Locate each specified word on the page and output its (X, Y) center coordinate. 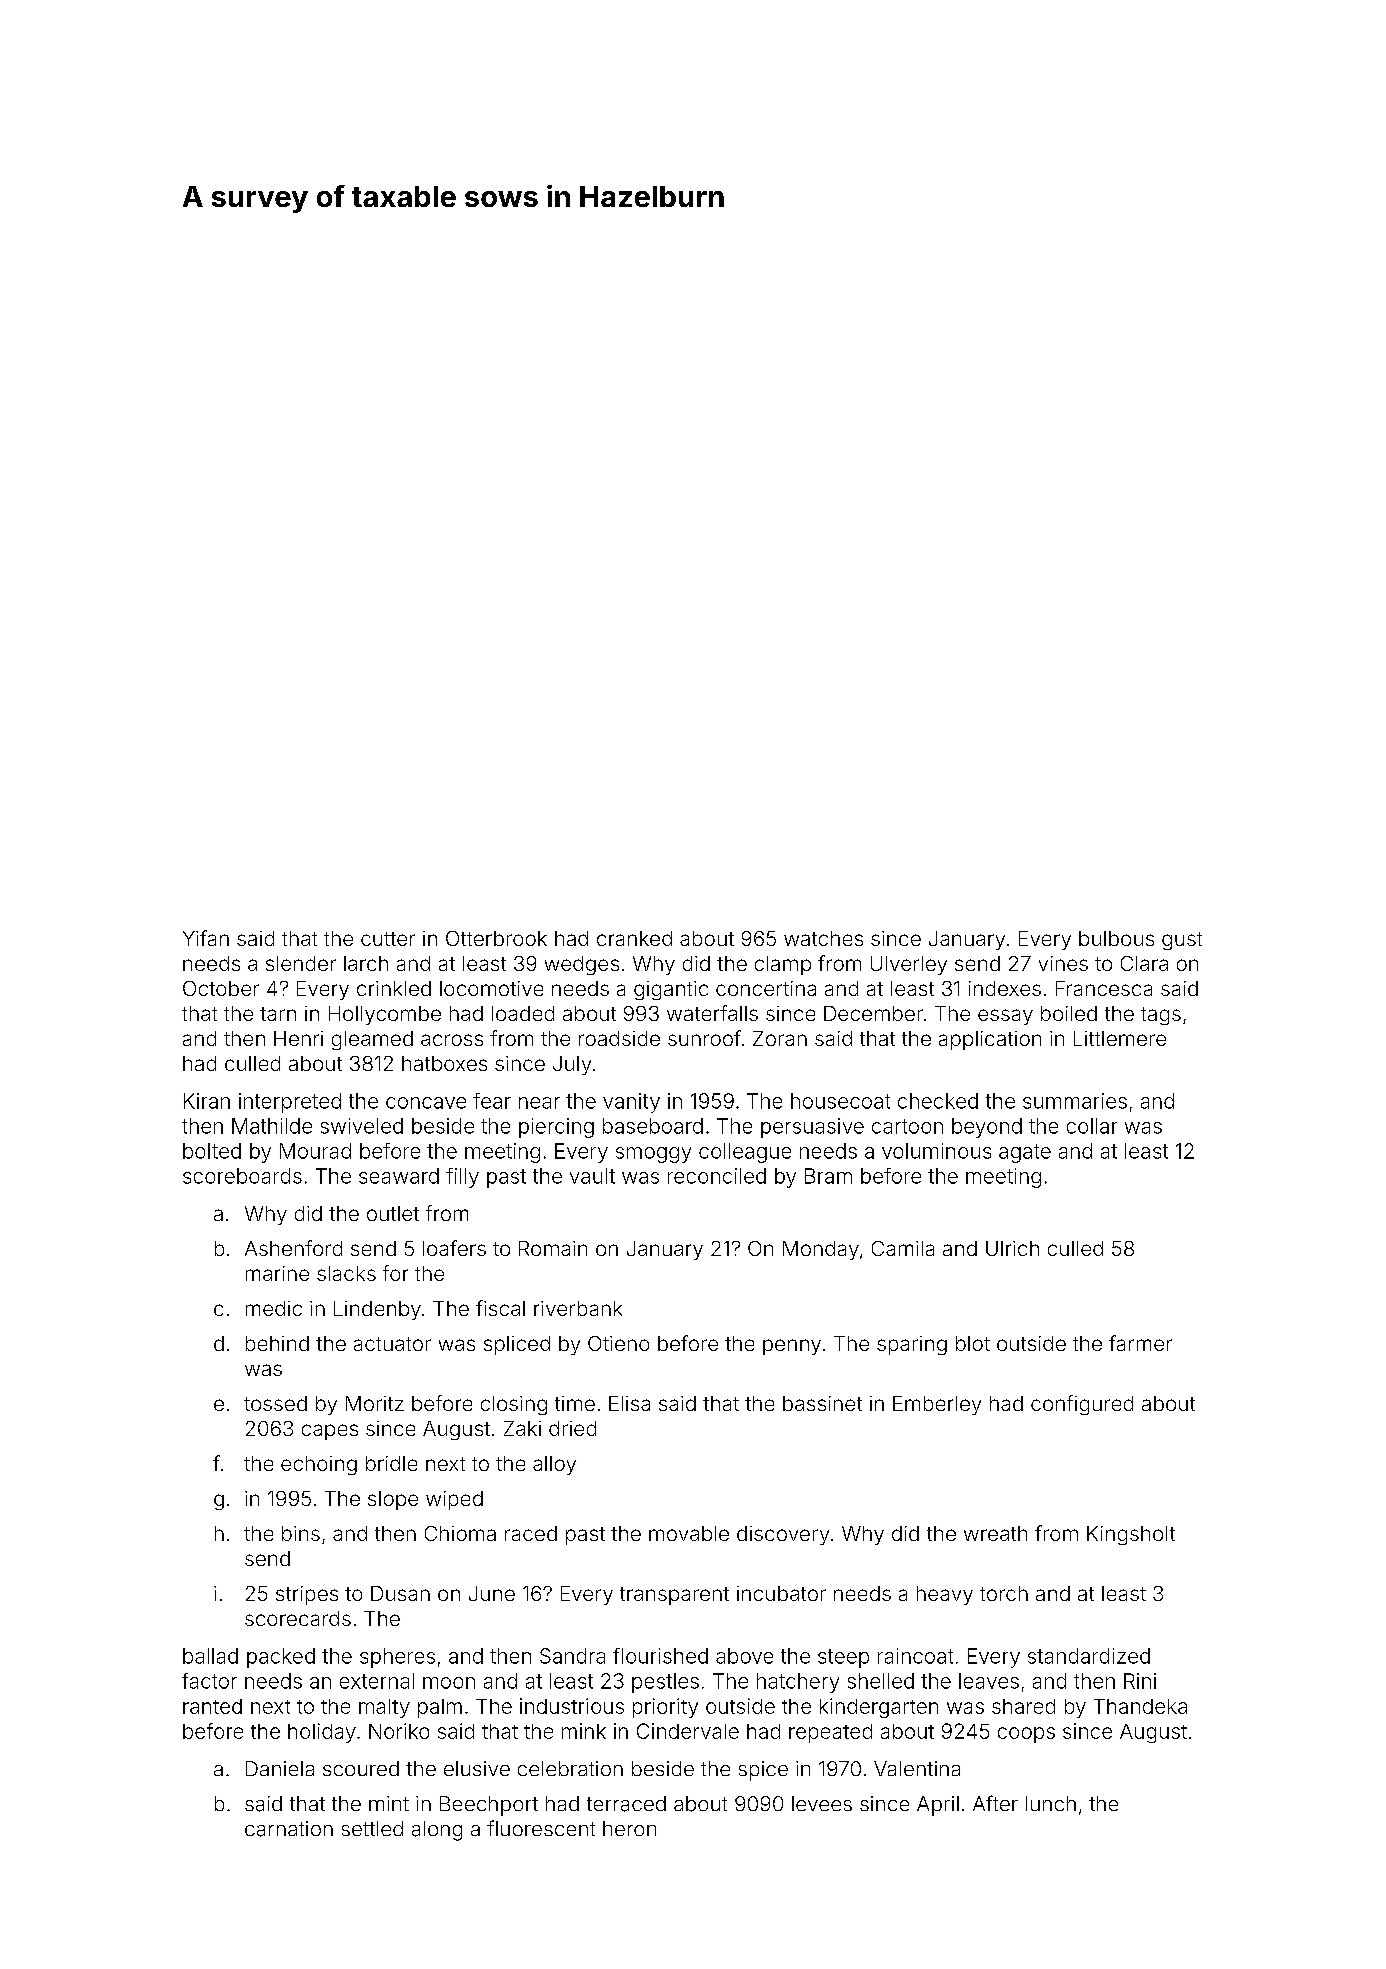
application (990, 1040)
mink (584, 1731)
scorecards (298, 1618)
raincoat (915, 1656)
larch (366, 963)
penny (792, 1347)
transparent (674, 1596)
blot (973, 1343)
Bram (828, 1176)
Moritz (375, 1403)
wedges (582, 965)
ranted (212, 1706)
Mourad (315, 1151)
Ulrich (1012, 1248)
